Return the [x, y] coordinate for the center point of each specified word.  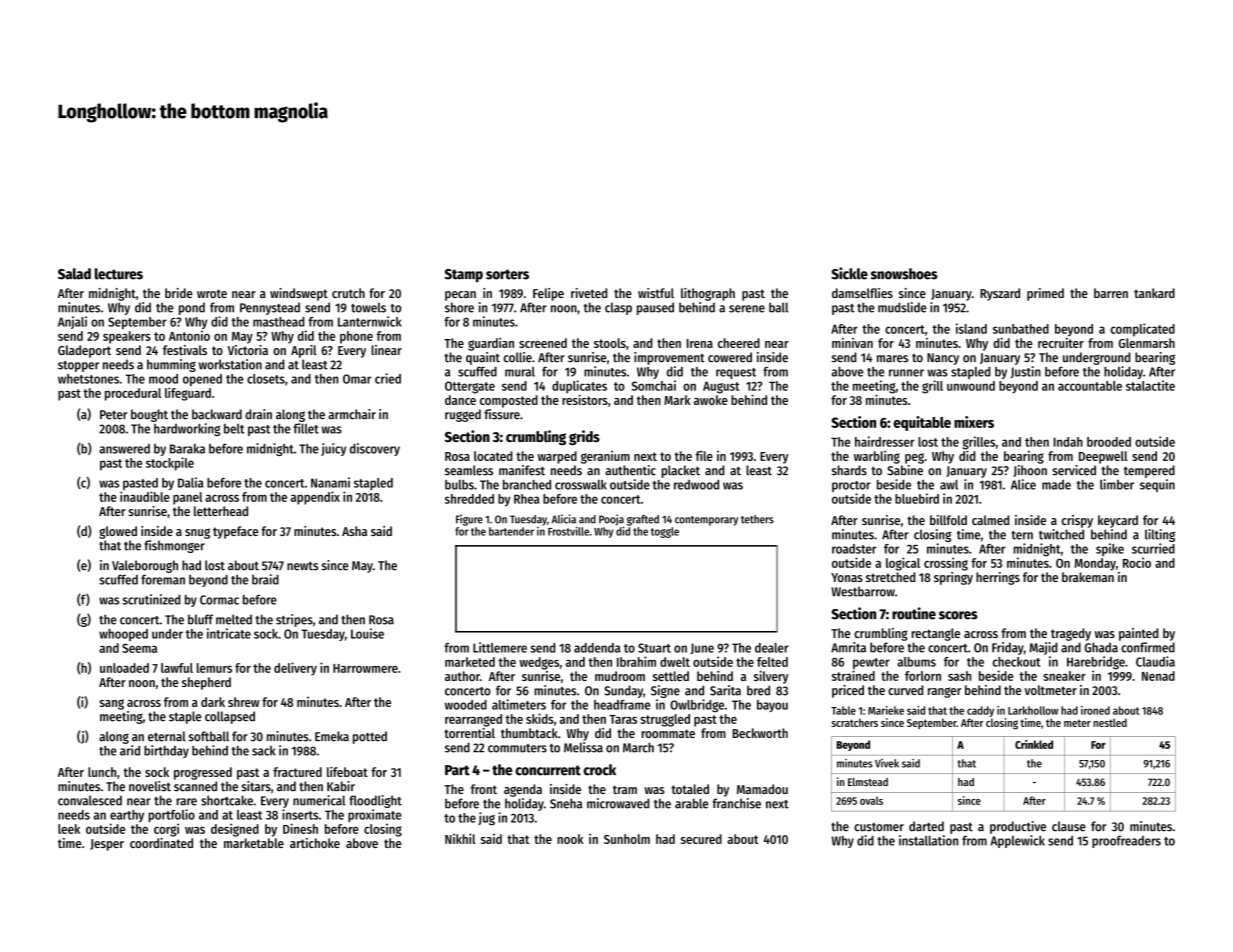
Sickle [849, 273]
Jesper [107, 845]
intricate [229, 633]
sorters [507, 274]
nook [570, 839]
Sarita [725, 690]
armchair [352, 414]
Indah [1068, 442]
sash [959, 676]
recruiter [1061, 343]
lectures [119, 274]
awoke [711, 400]
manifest [522, 470]
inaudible [145, 496]
